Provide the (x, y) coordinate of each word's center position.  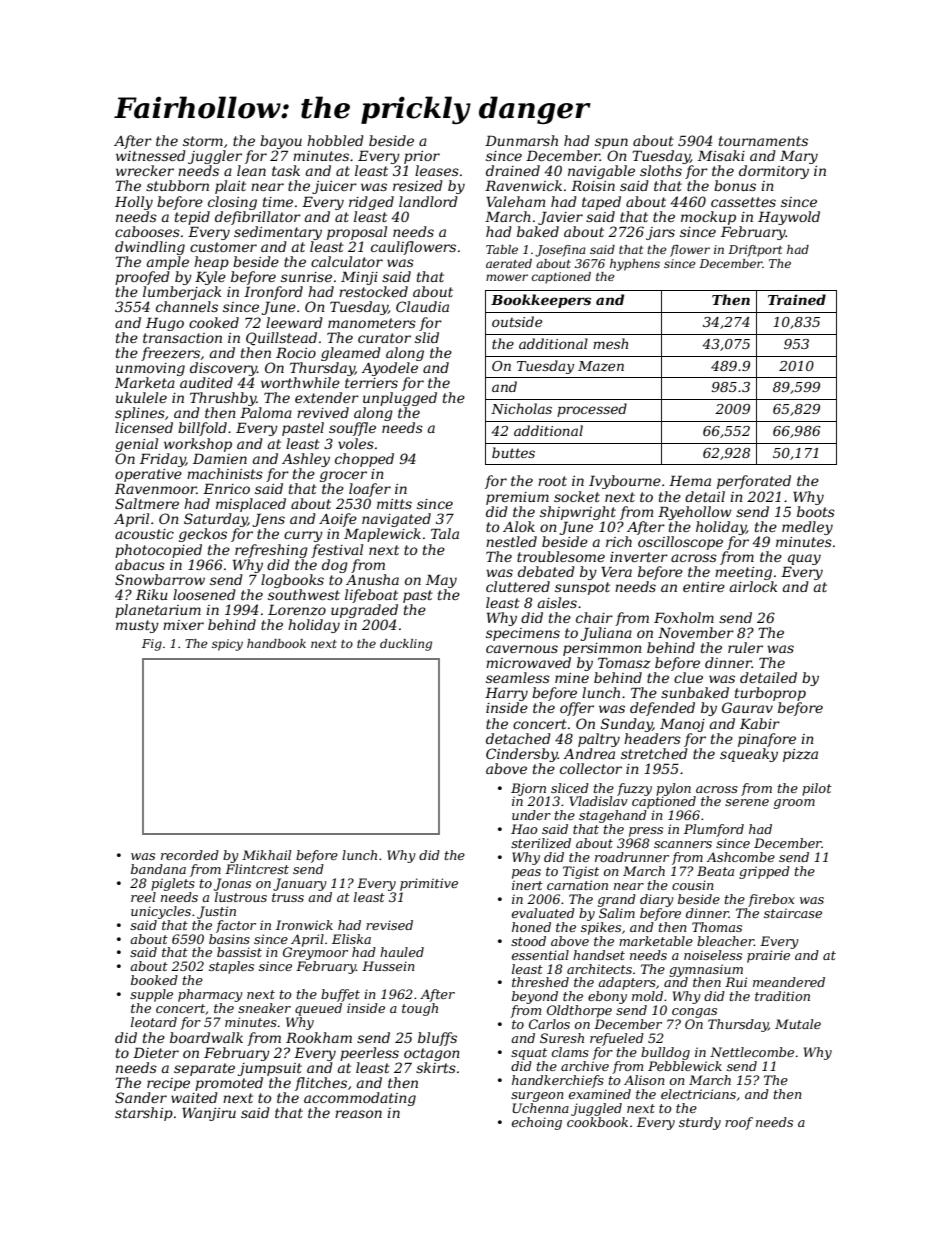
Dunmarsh (521, 140)
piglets (173, 884)
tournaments (763, 141)
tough (420, 1009)
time (278, 202)
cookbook (597, 1122)
